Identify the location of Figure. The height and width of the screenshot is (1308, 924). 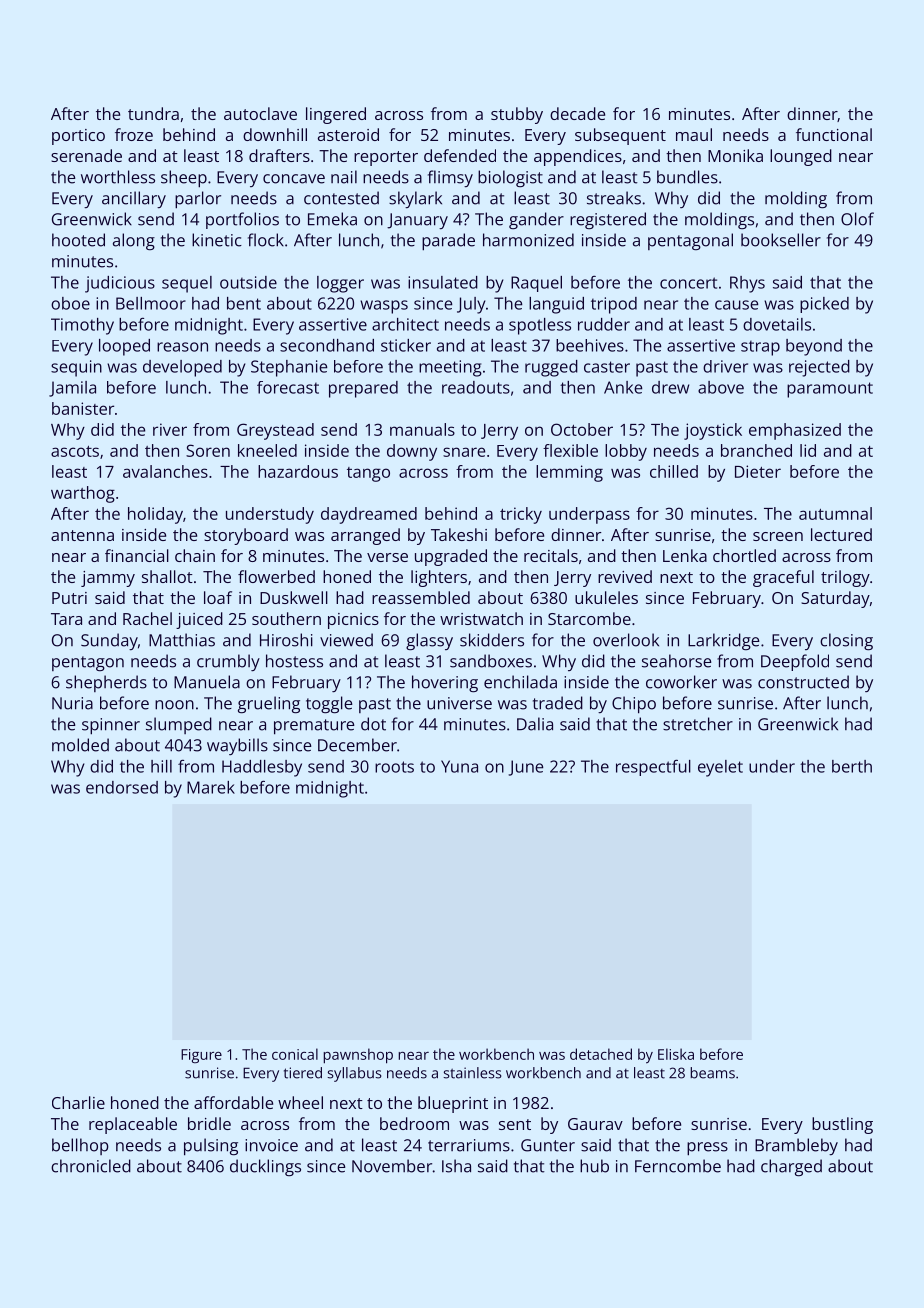
(201, 1056).
